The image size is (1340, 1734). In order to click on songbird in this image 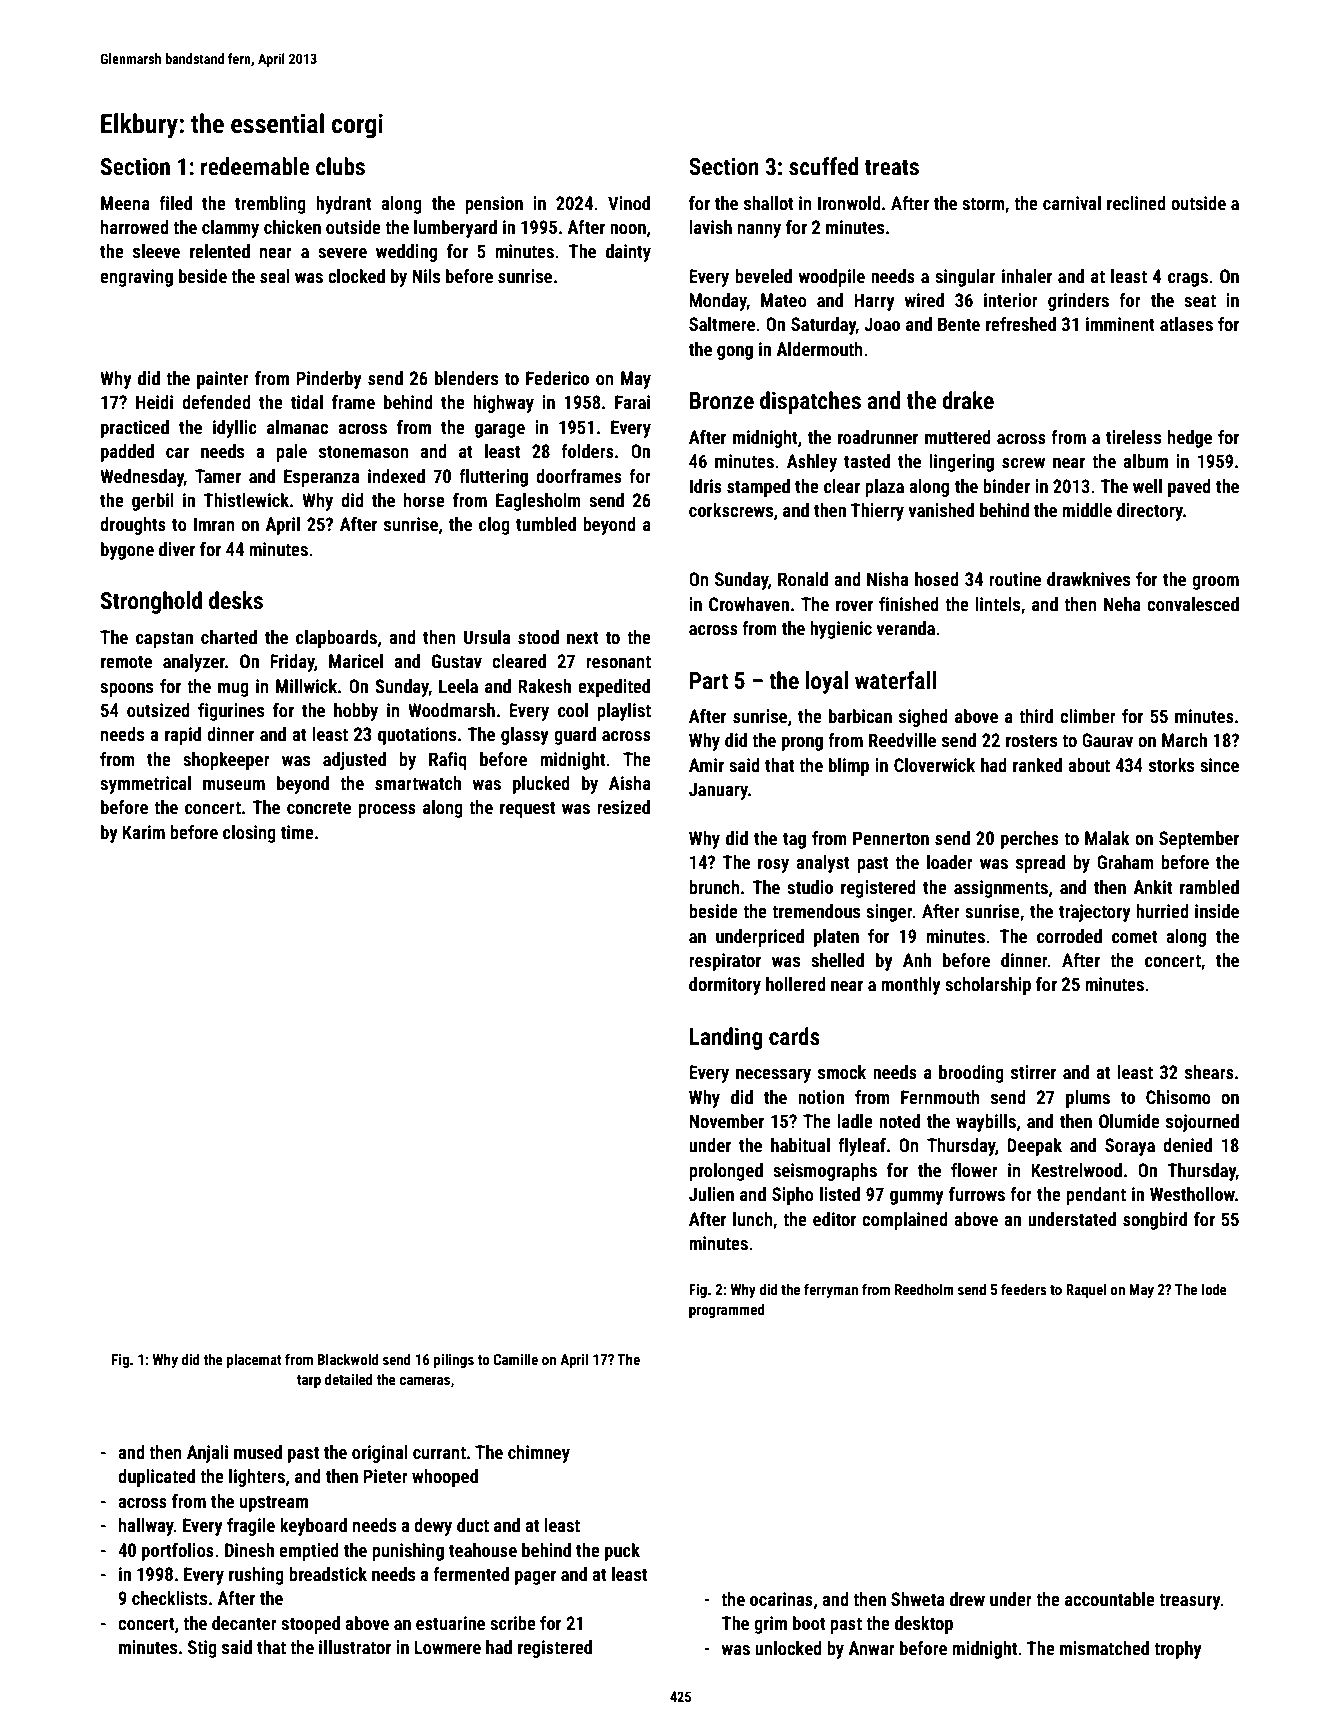, I will do `click(1155, 1221)`.
